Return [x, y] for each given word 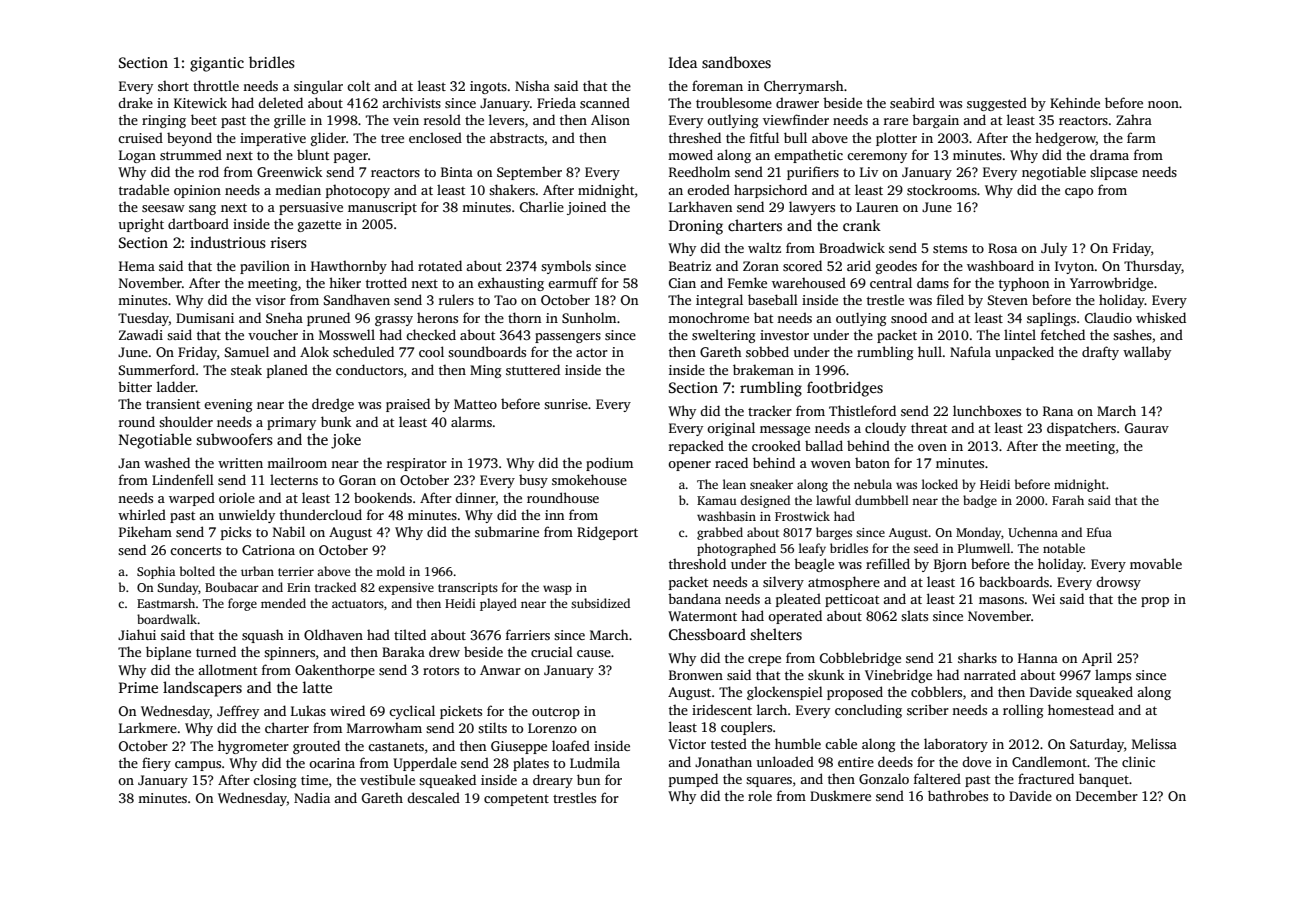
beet [204, 119]
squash [263, 636]
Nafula [970, 351]
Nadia [312, 797]
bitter [135, 386]
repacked [696, 447]
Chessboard [707, 634]
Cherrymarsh [804, 87]
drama [1109, 154]
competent [516, 800]
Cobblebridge [860, 659]
